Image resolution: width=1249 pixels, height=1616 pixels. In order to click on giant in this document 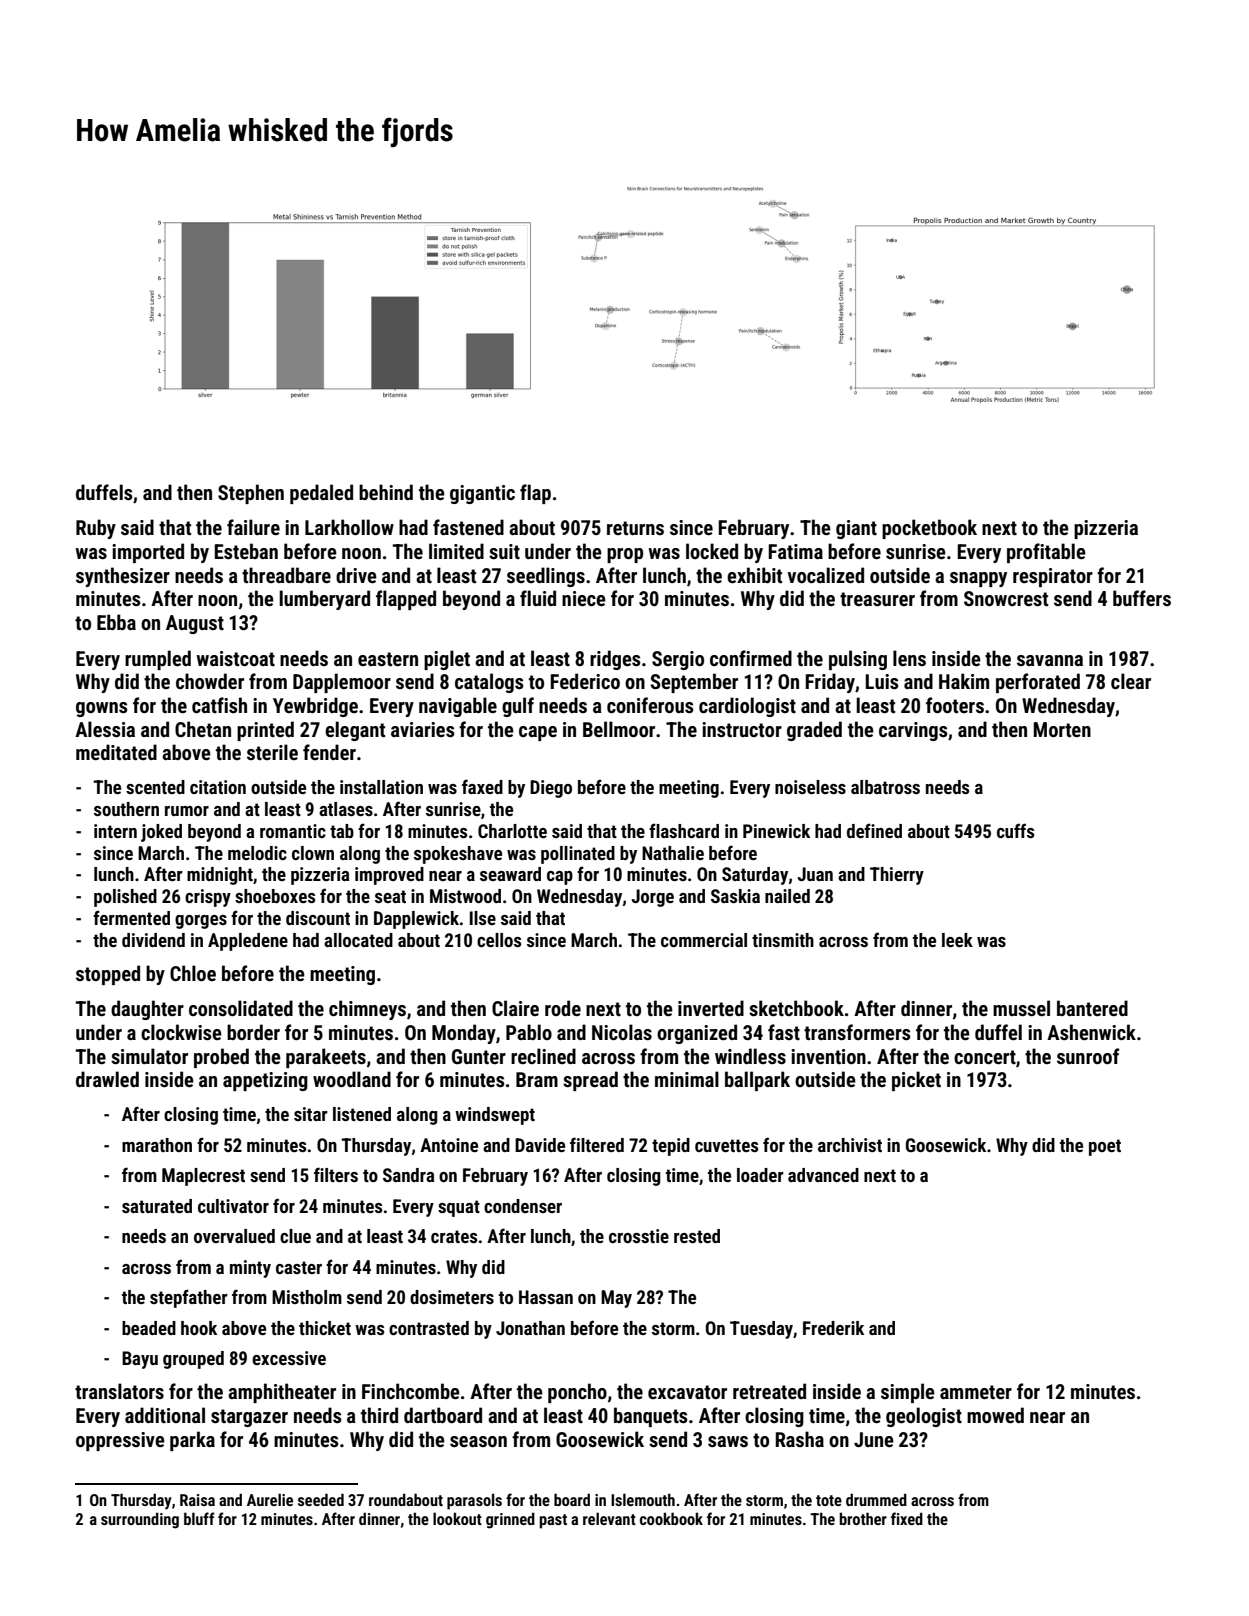, I will do `click(856, 529)`.
